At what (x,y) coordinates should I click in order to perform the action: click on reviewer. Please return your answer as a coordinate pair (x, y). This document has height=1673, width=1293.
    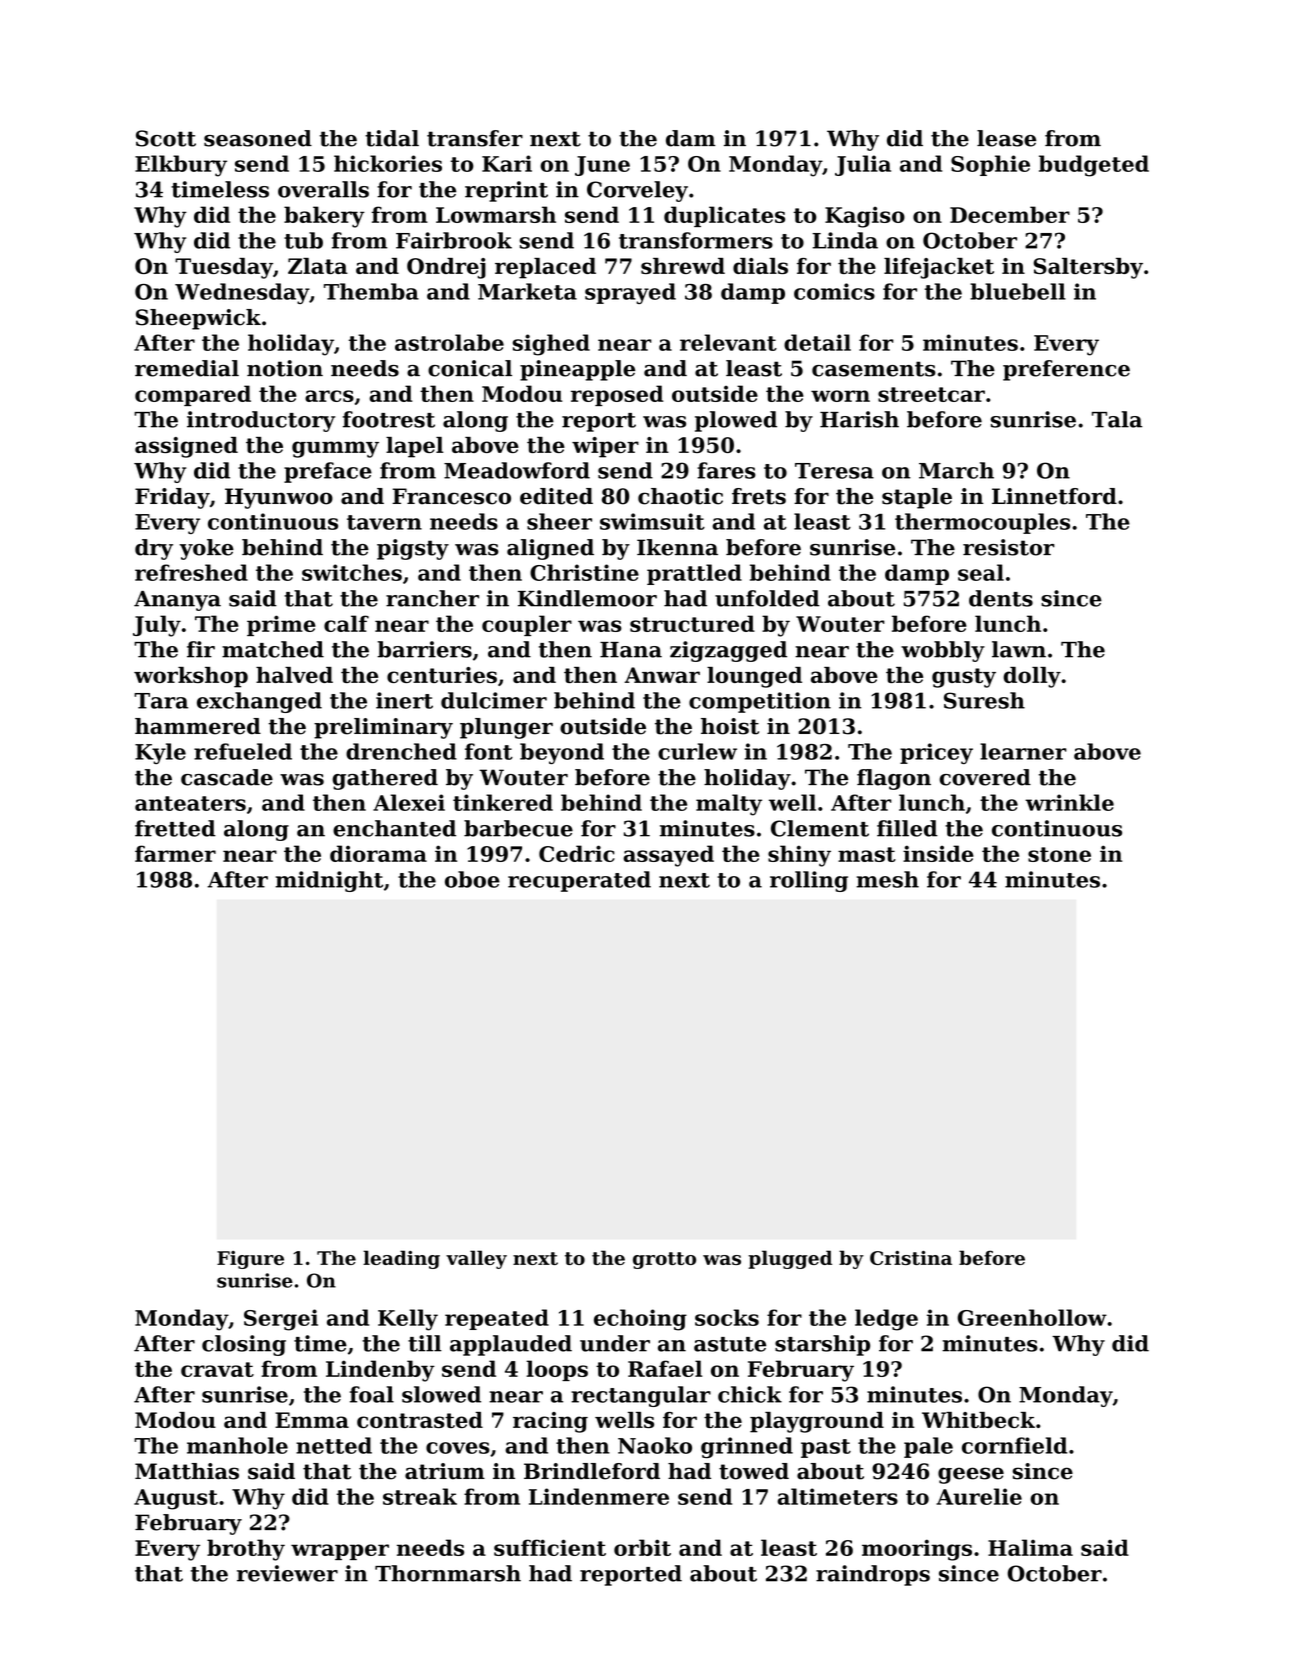
    Looking at the image, I should click on (287, 1573).
